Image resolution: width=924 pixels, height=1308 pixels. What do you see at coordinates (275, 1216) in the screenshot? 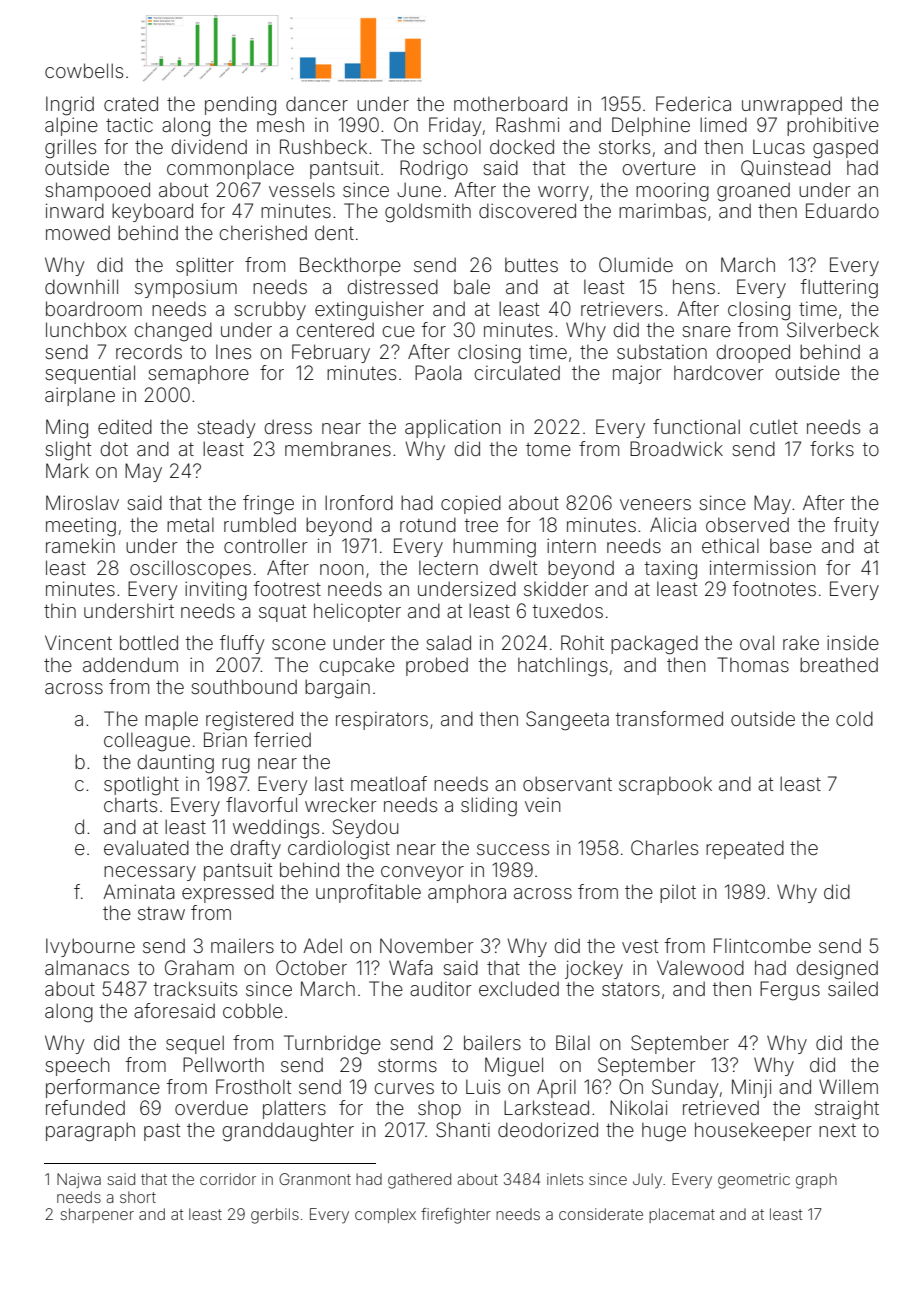
I see `gerbils` at bounding box center [275, 1216].
